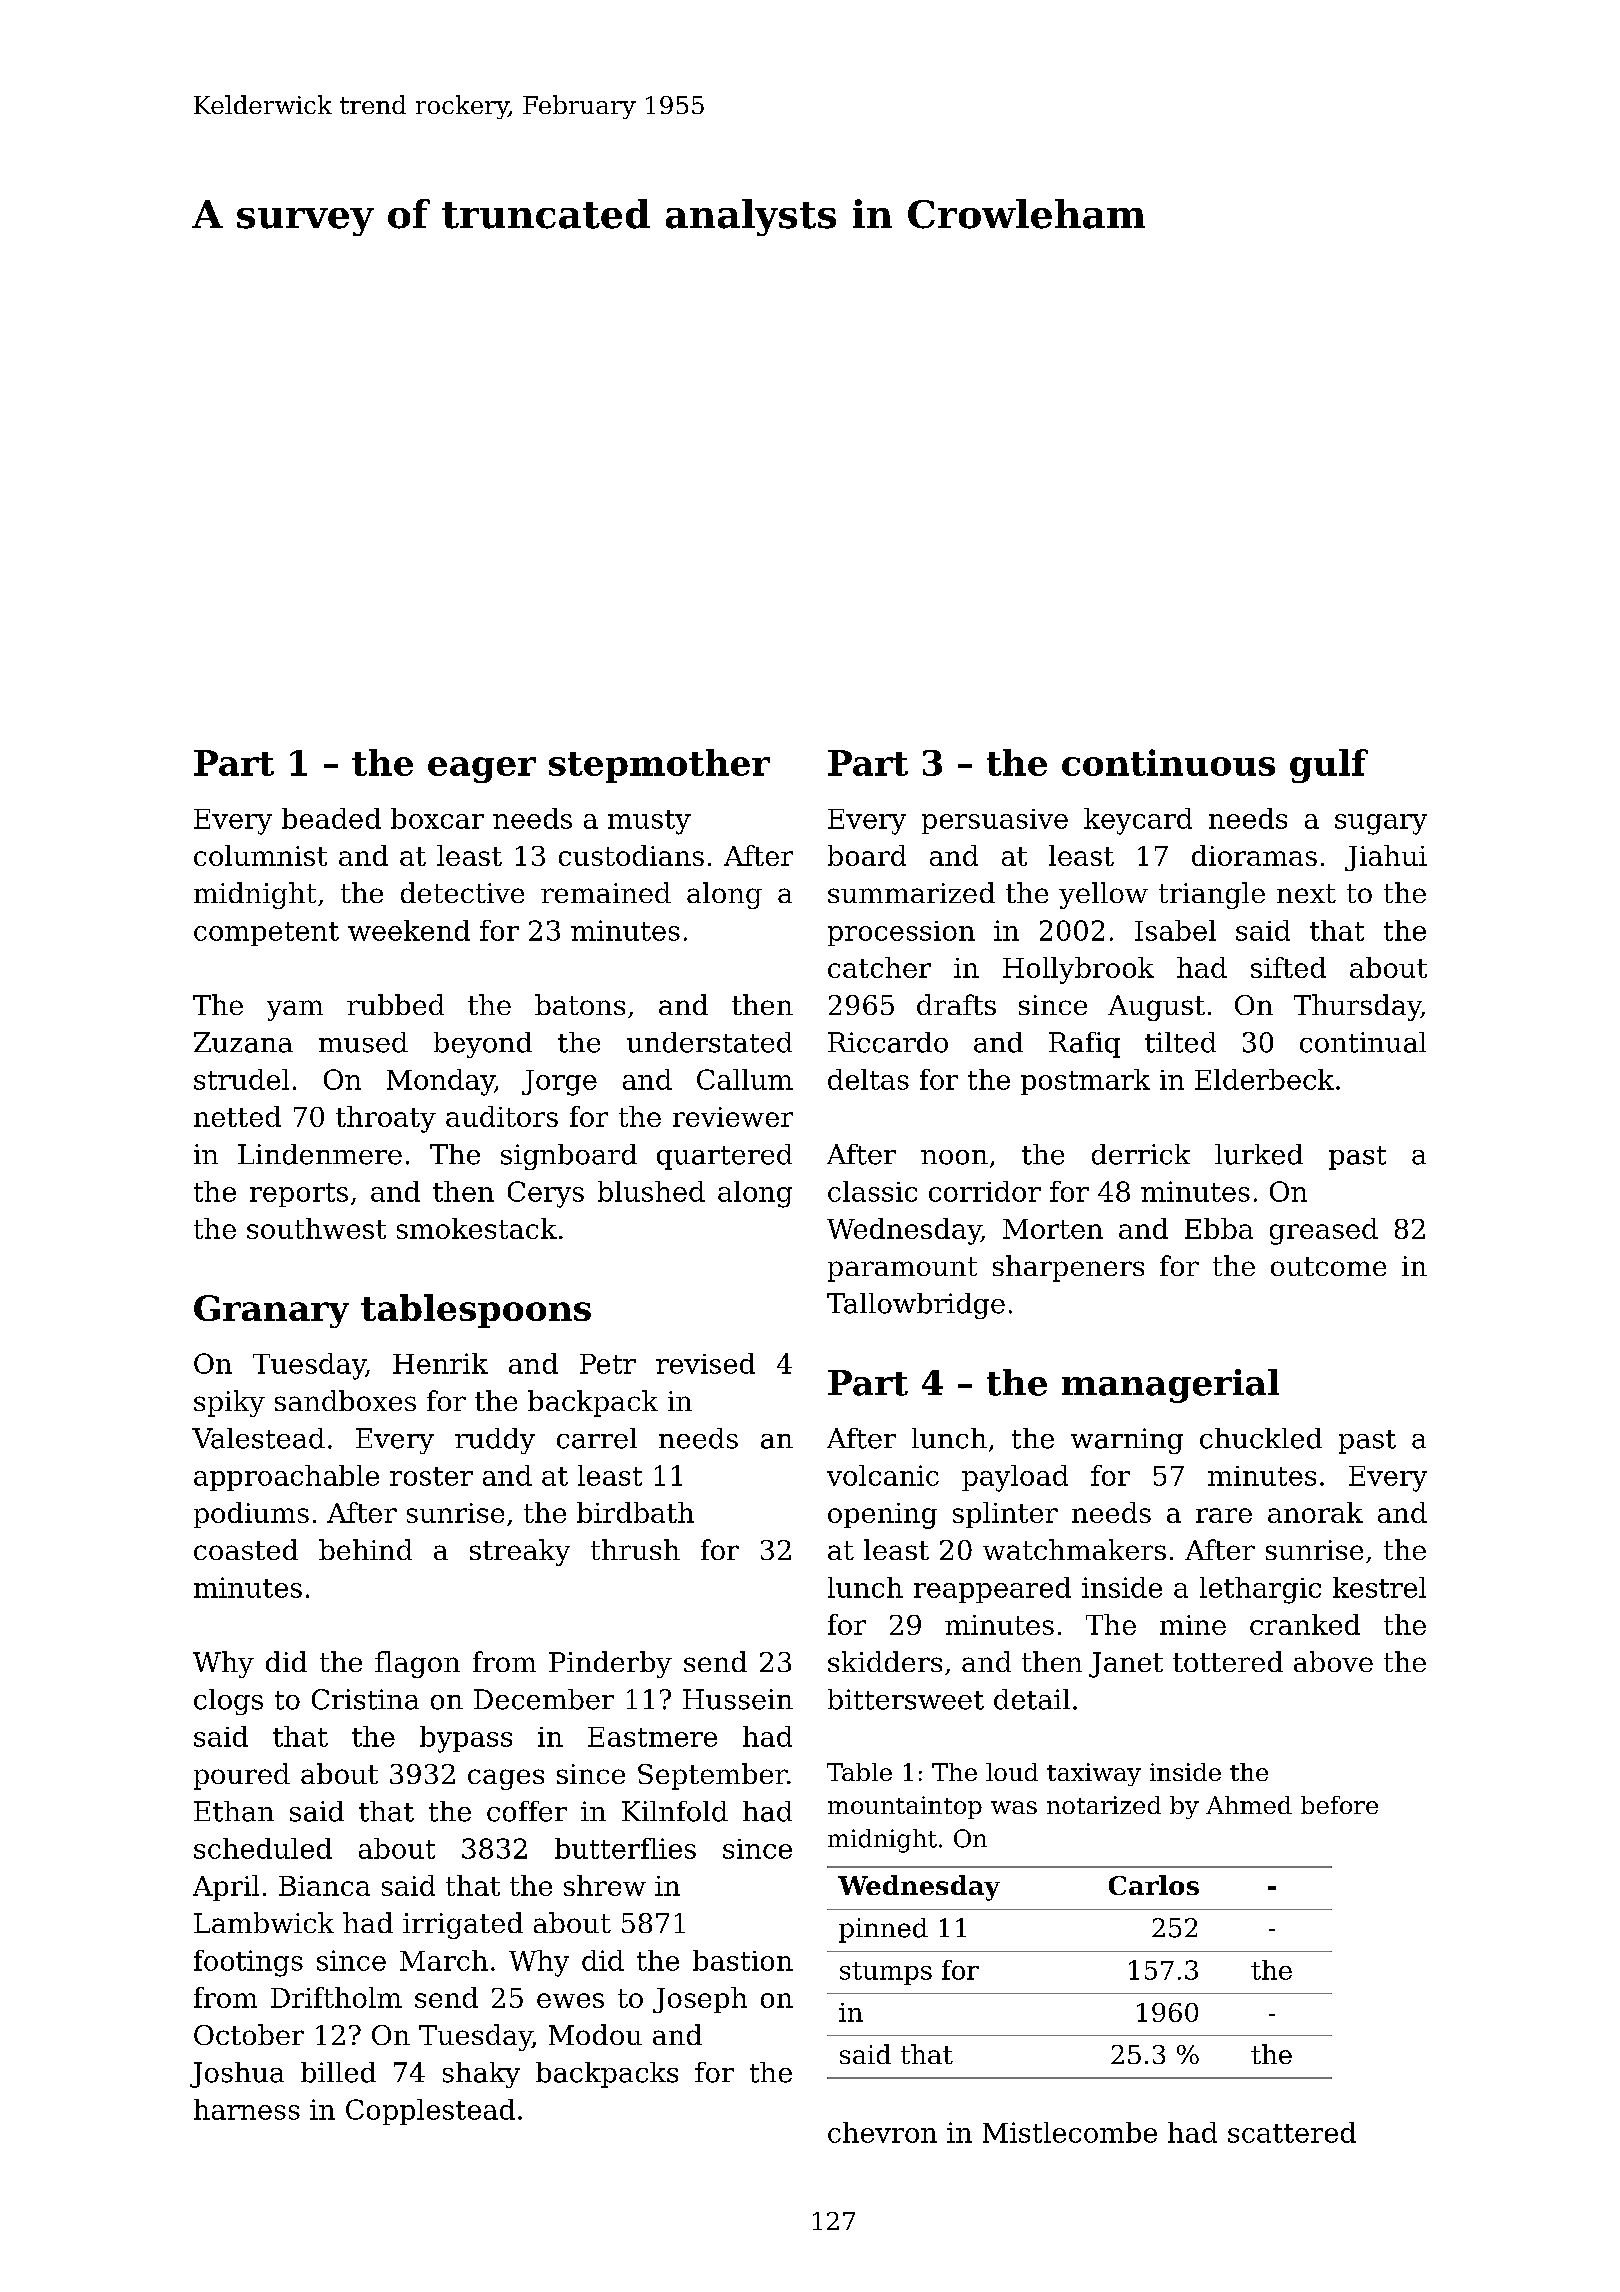 The width and height of the document is (1620, 2292). I want to click on strudel, so click(241, 1079).
